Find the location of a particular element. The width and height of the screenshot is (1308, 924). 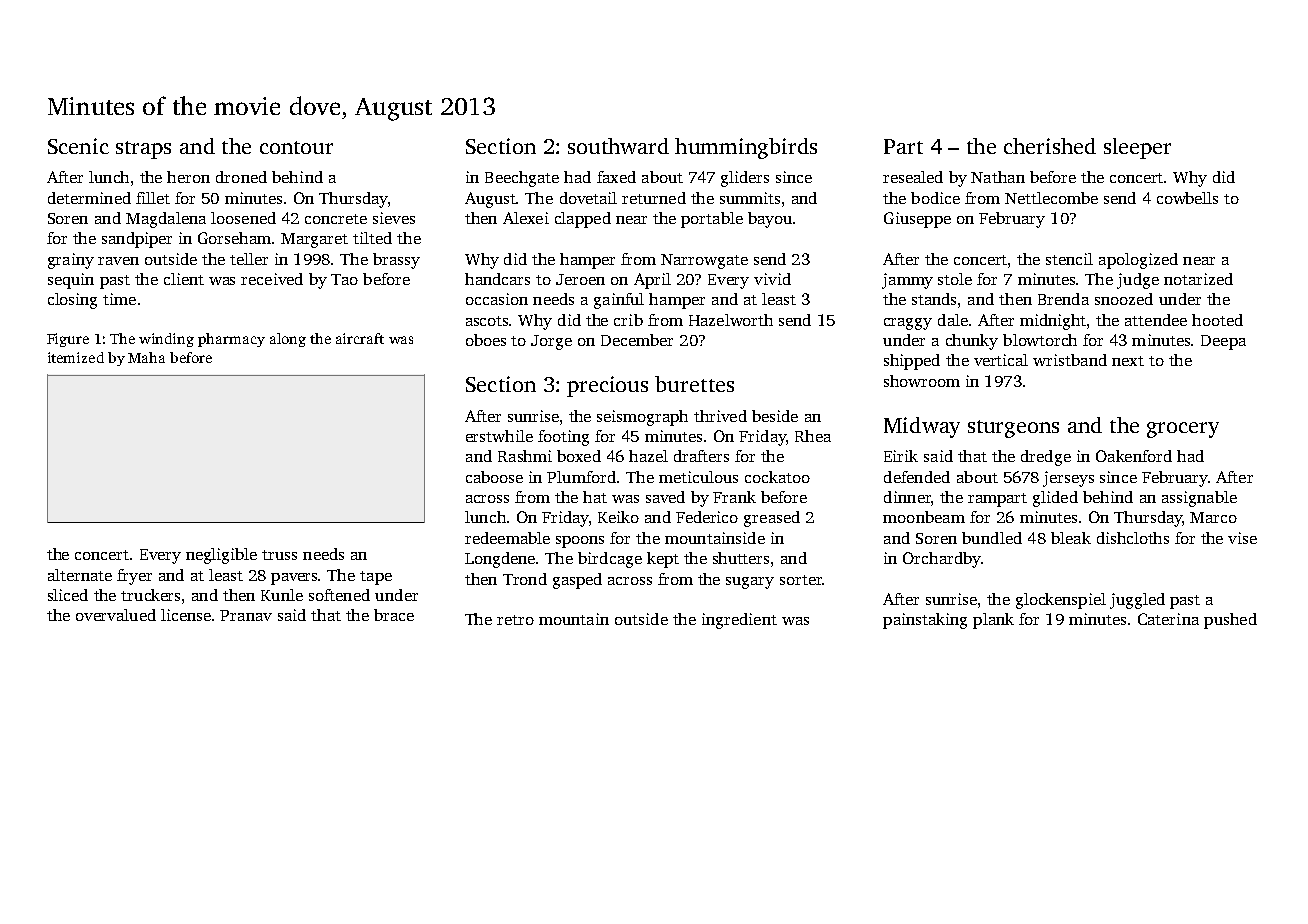

Scenic is located at coordinates (78, 146).
